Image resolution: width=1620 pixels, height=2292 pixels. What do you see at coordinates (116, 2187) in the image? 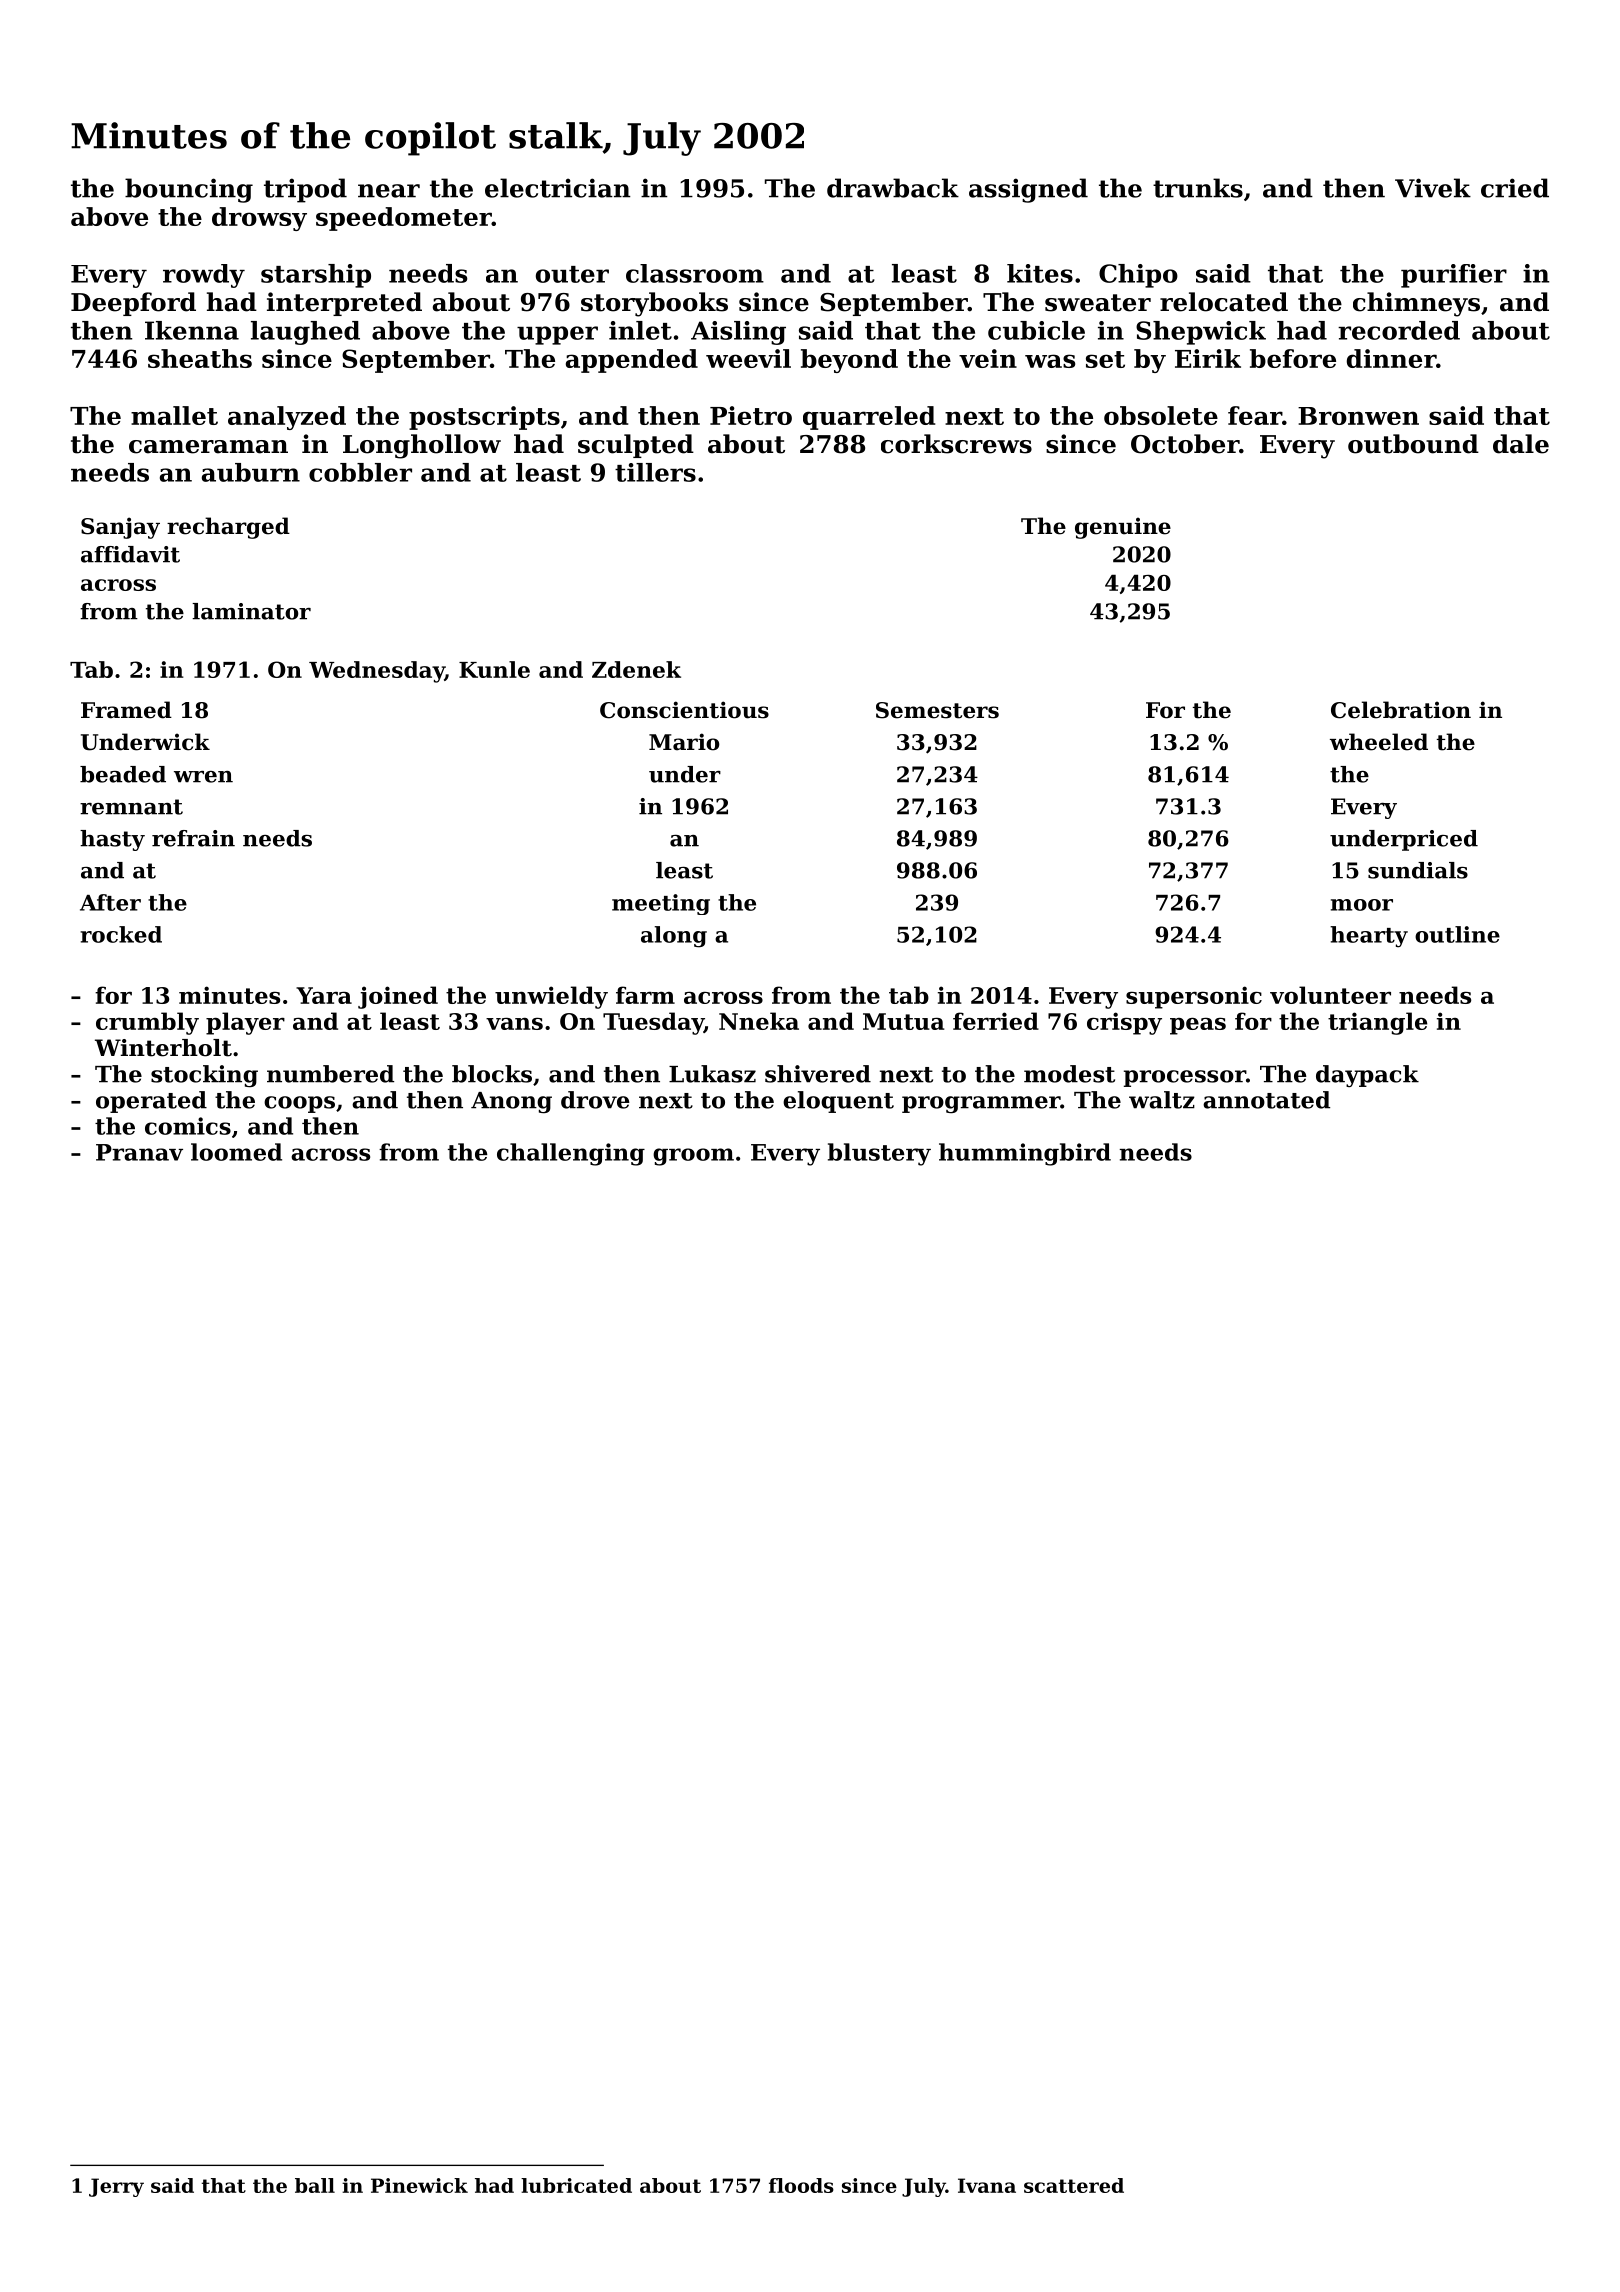
I see `Jerry` at bounding box center [116, 2187].
